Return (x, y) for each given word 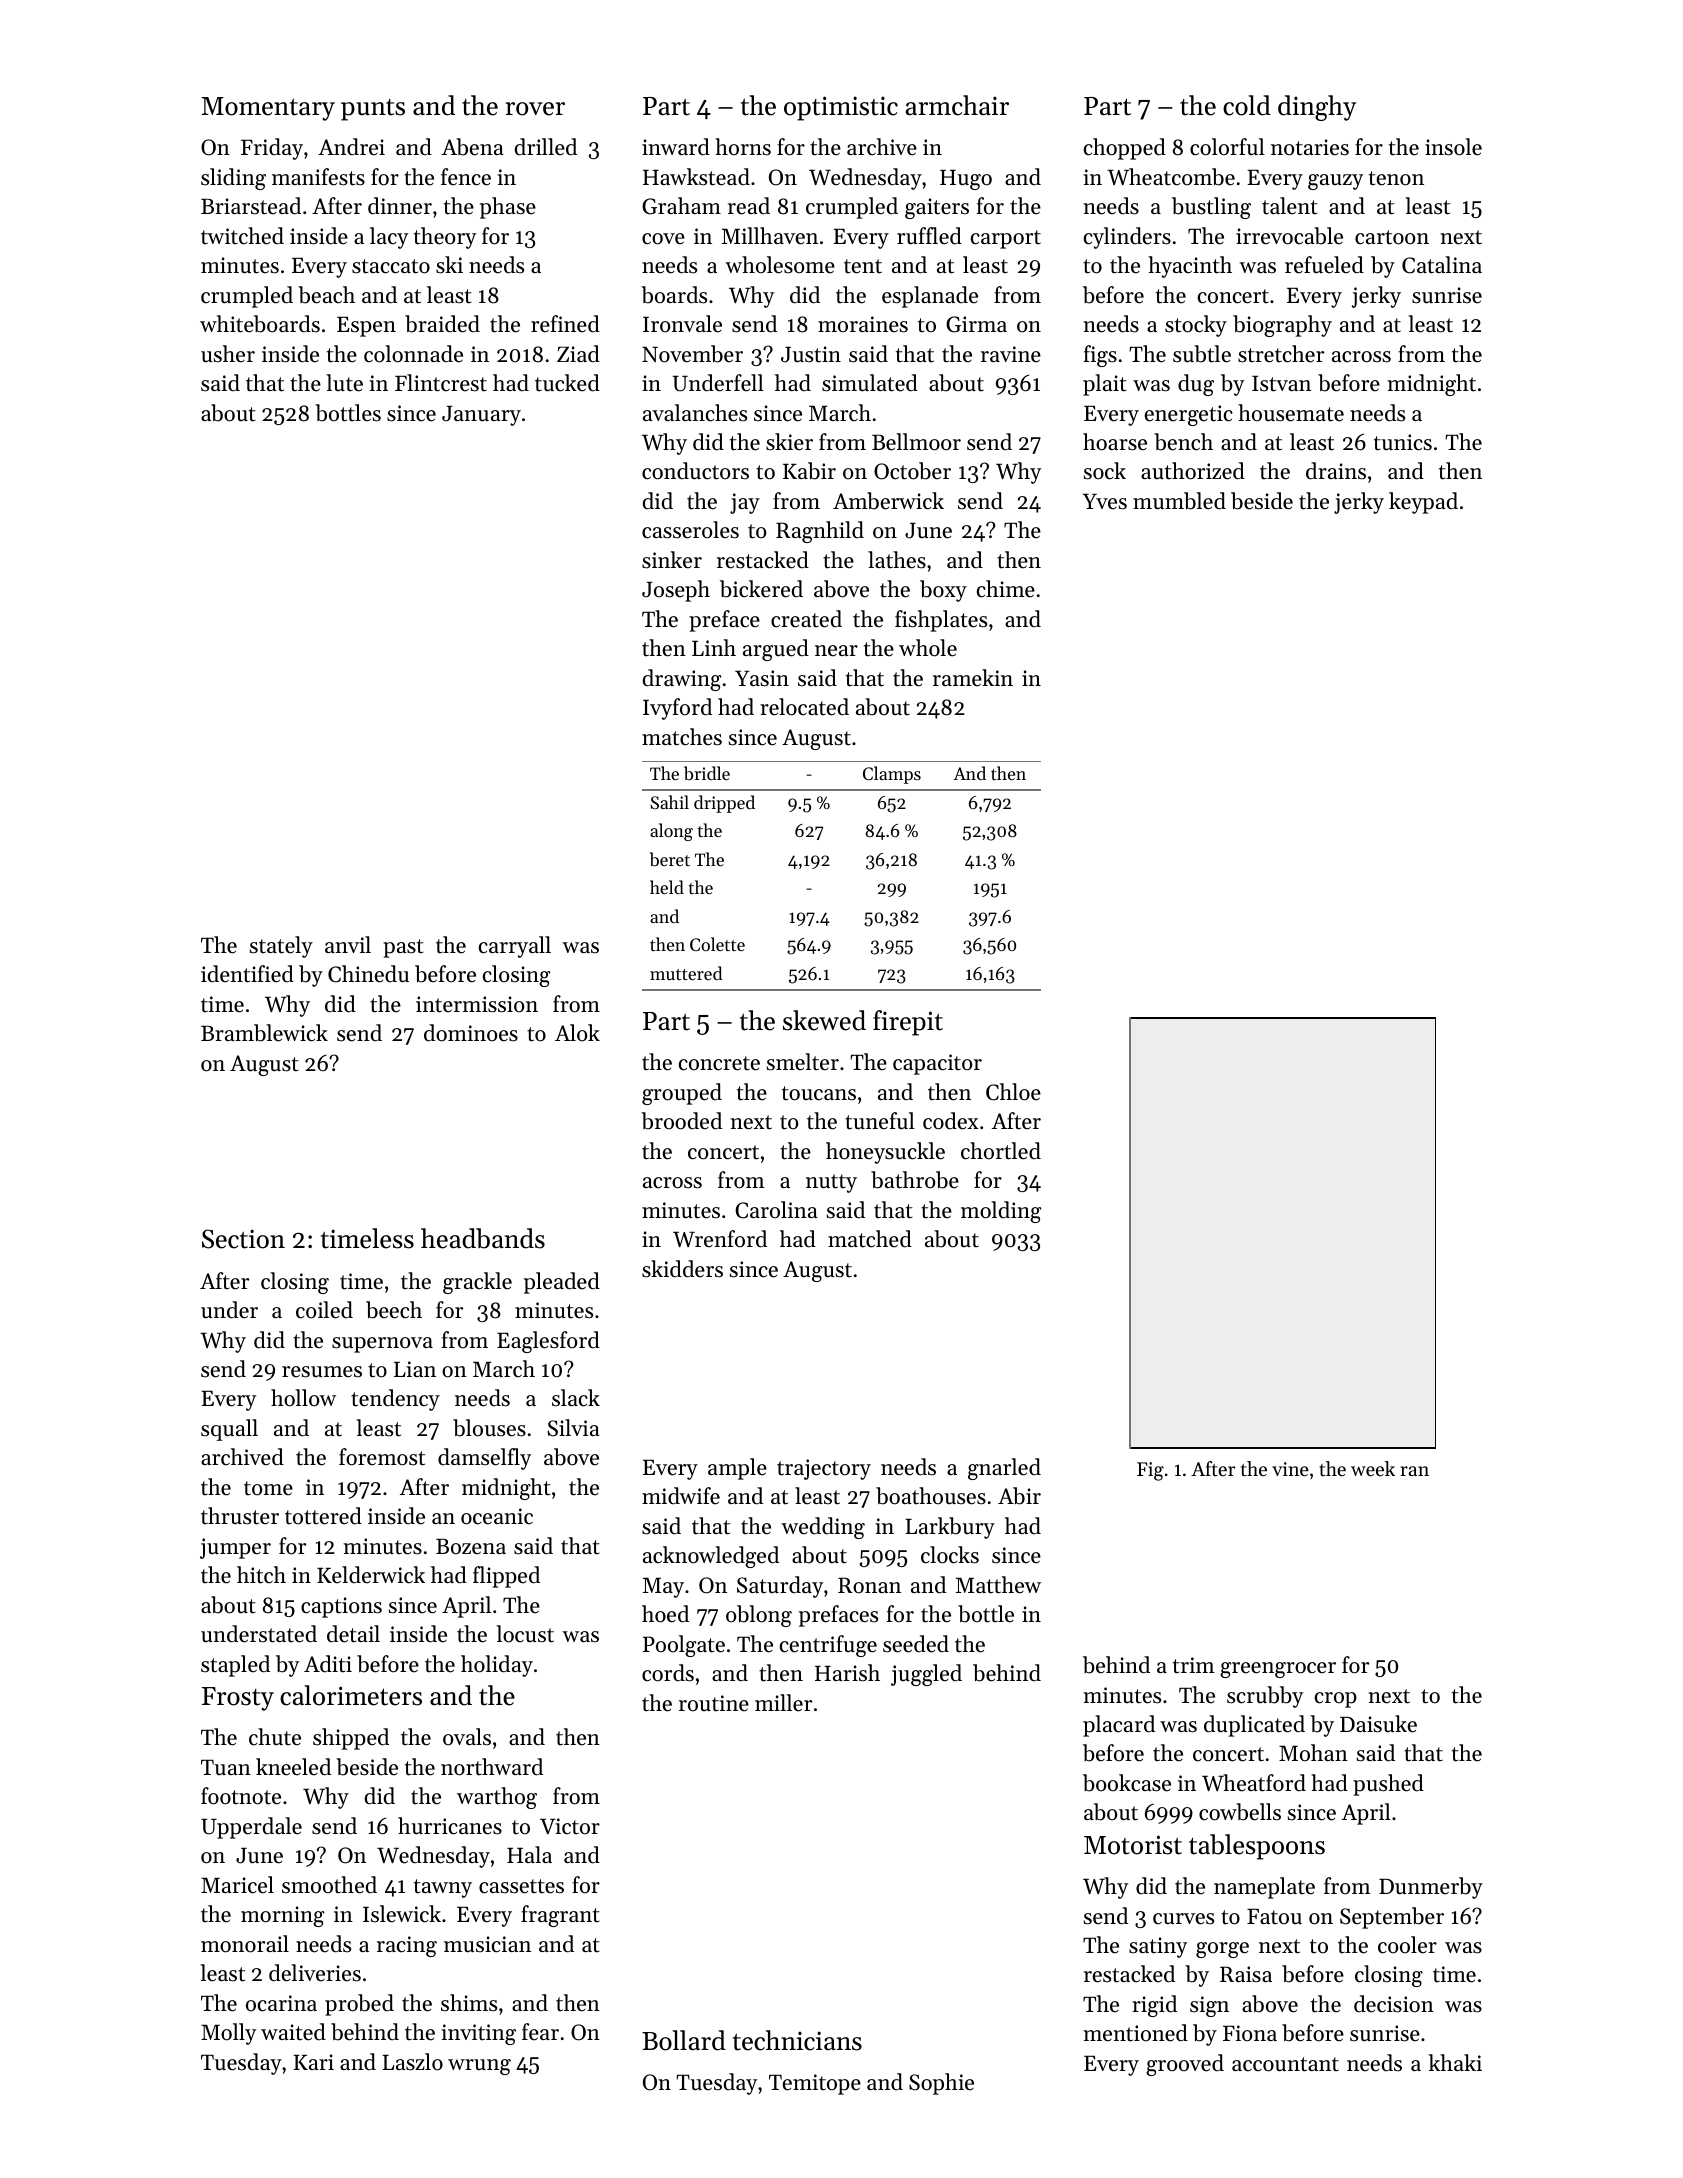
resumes (322, 1372)
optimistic (841, 108)
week (1373, 1469)
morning (282, 1916)
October (912, 471)
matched (870, 1239)
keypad (1423, 503)
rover (535, 109)
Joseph (676, 591)
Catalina (1442, 265)
